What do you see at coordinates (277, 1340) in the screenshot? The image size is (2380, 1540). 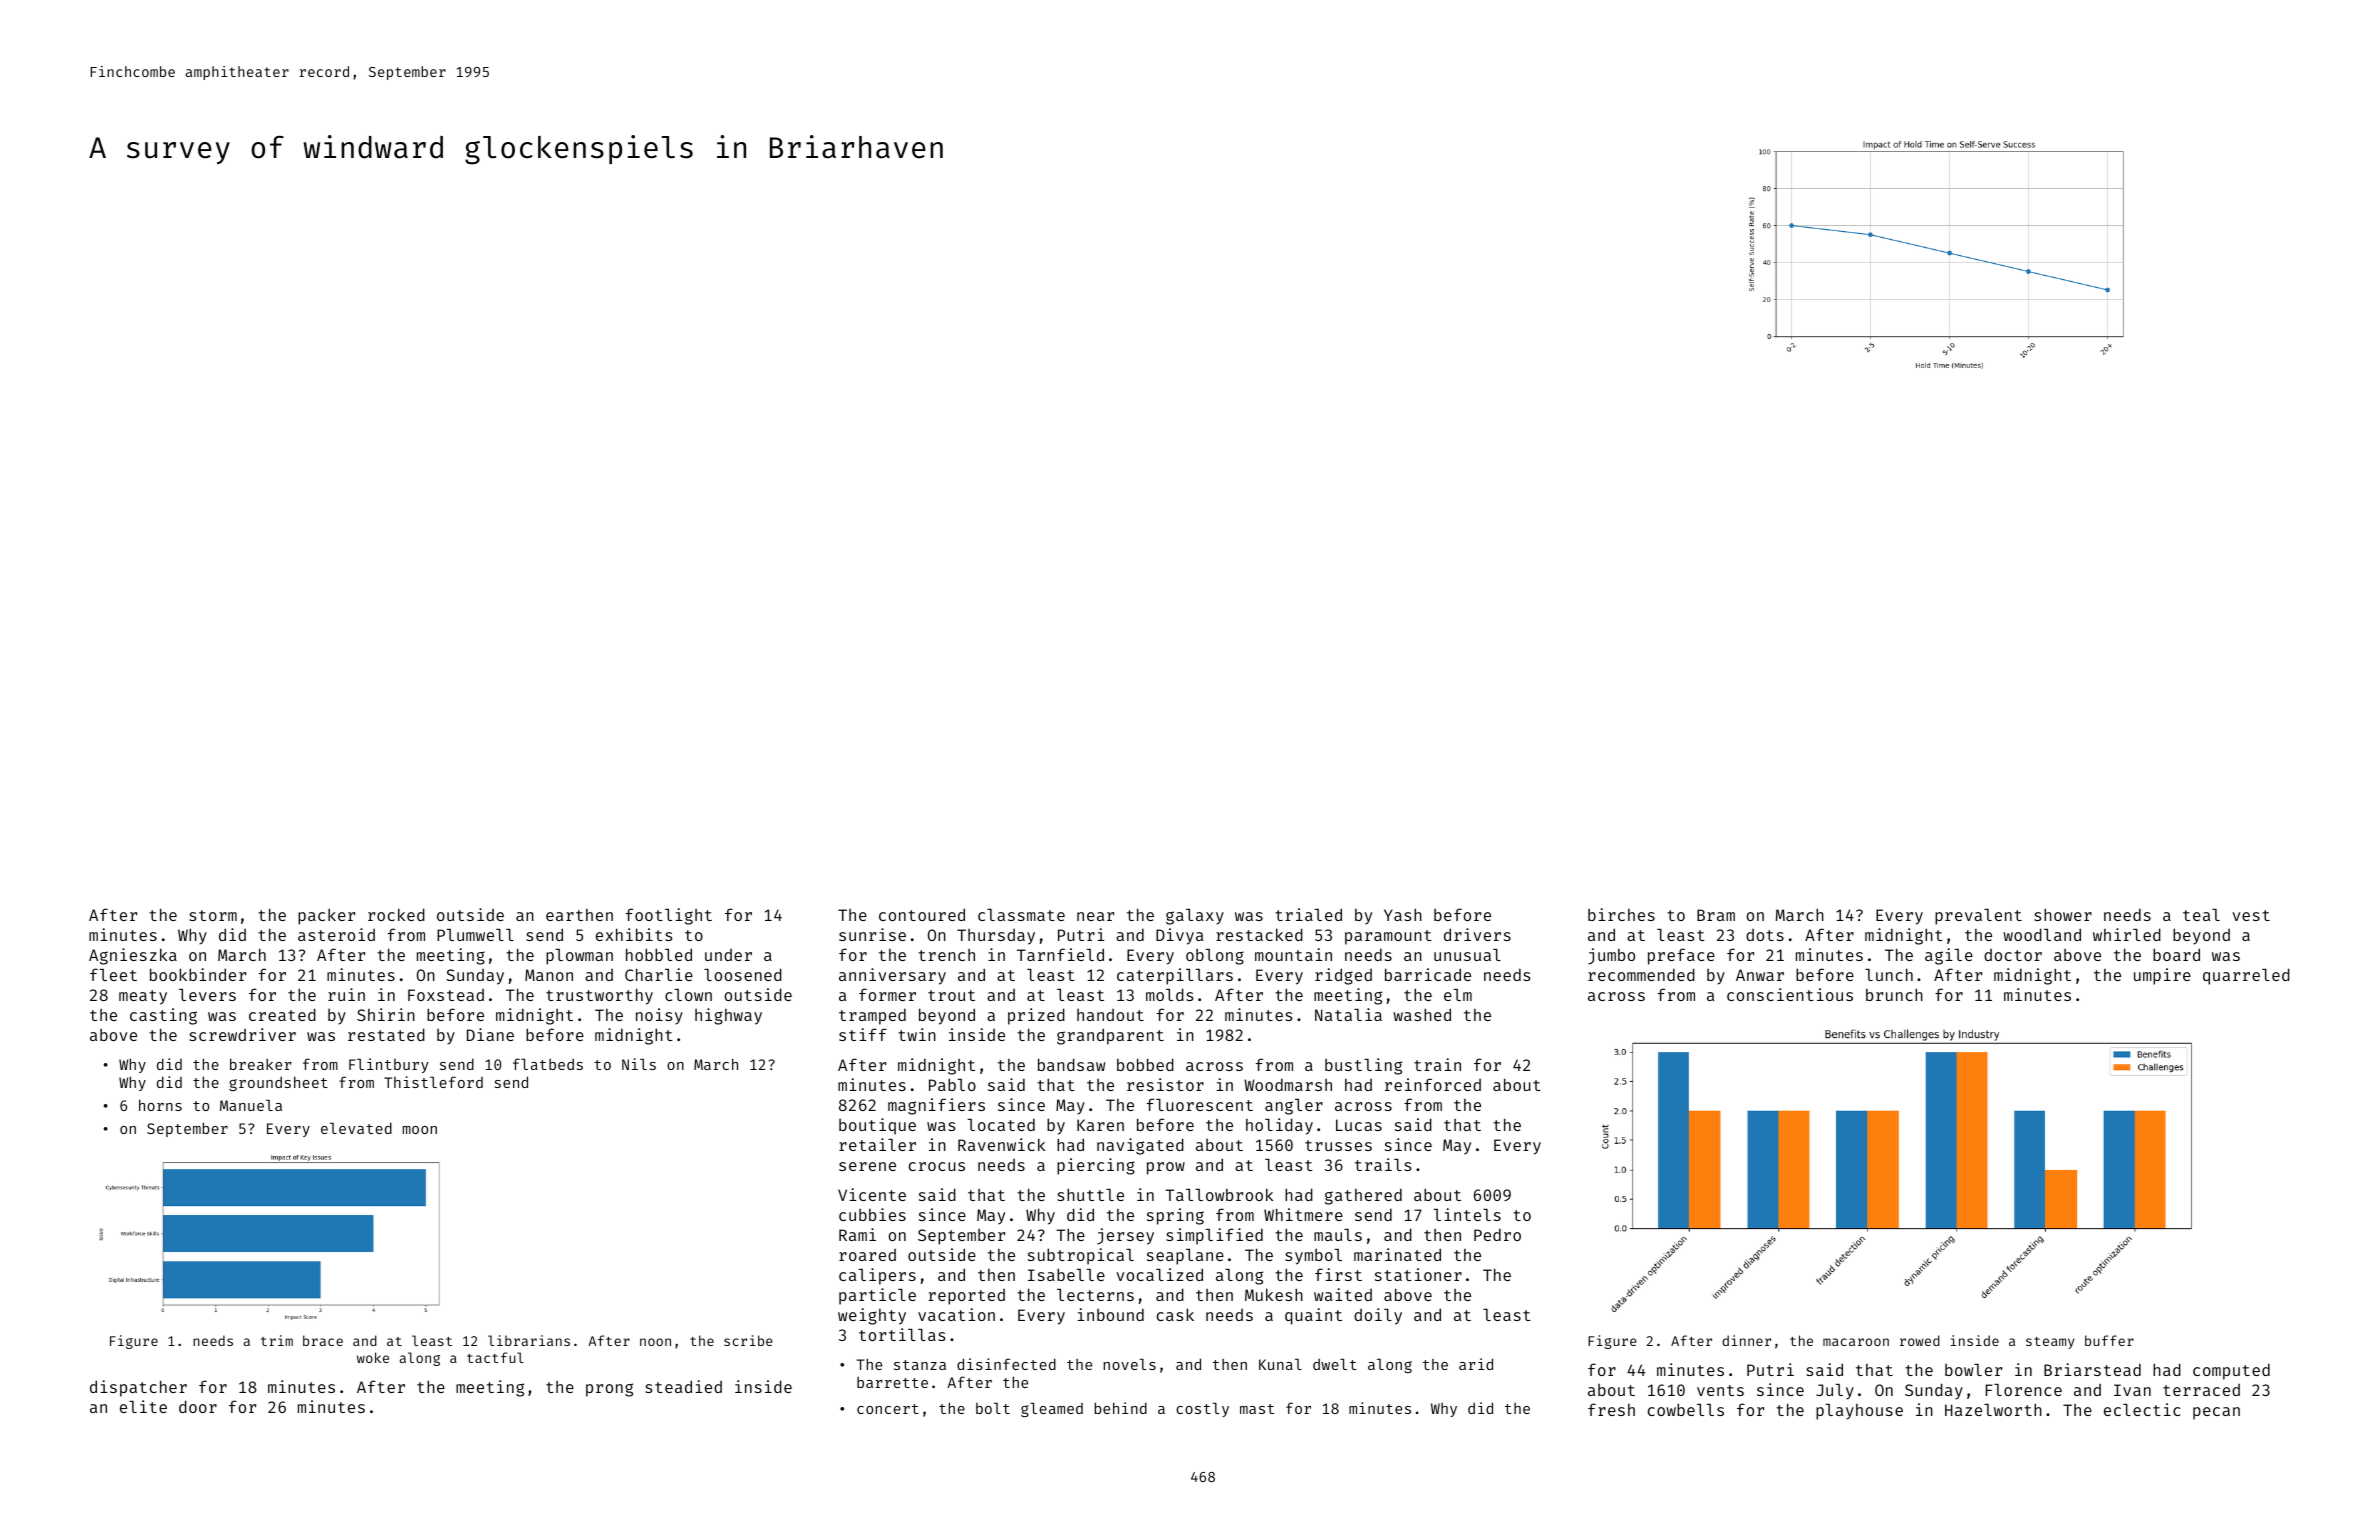 I see `trim` at bounding box center [277, 1340].
